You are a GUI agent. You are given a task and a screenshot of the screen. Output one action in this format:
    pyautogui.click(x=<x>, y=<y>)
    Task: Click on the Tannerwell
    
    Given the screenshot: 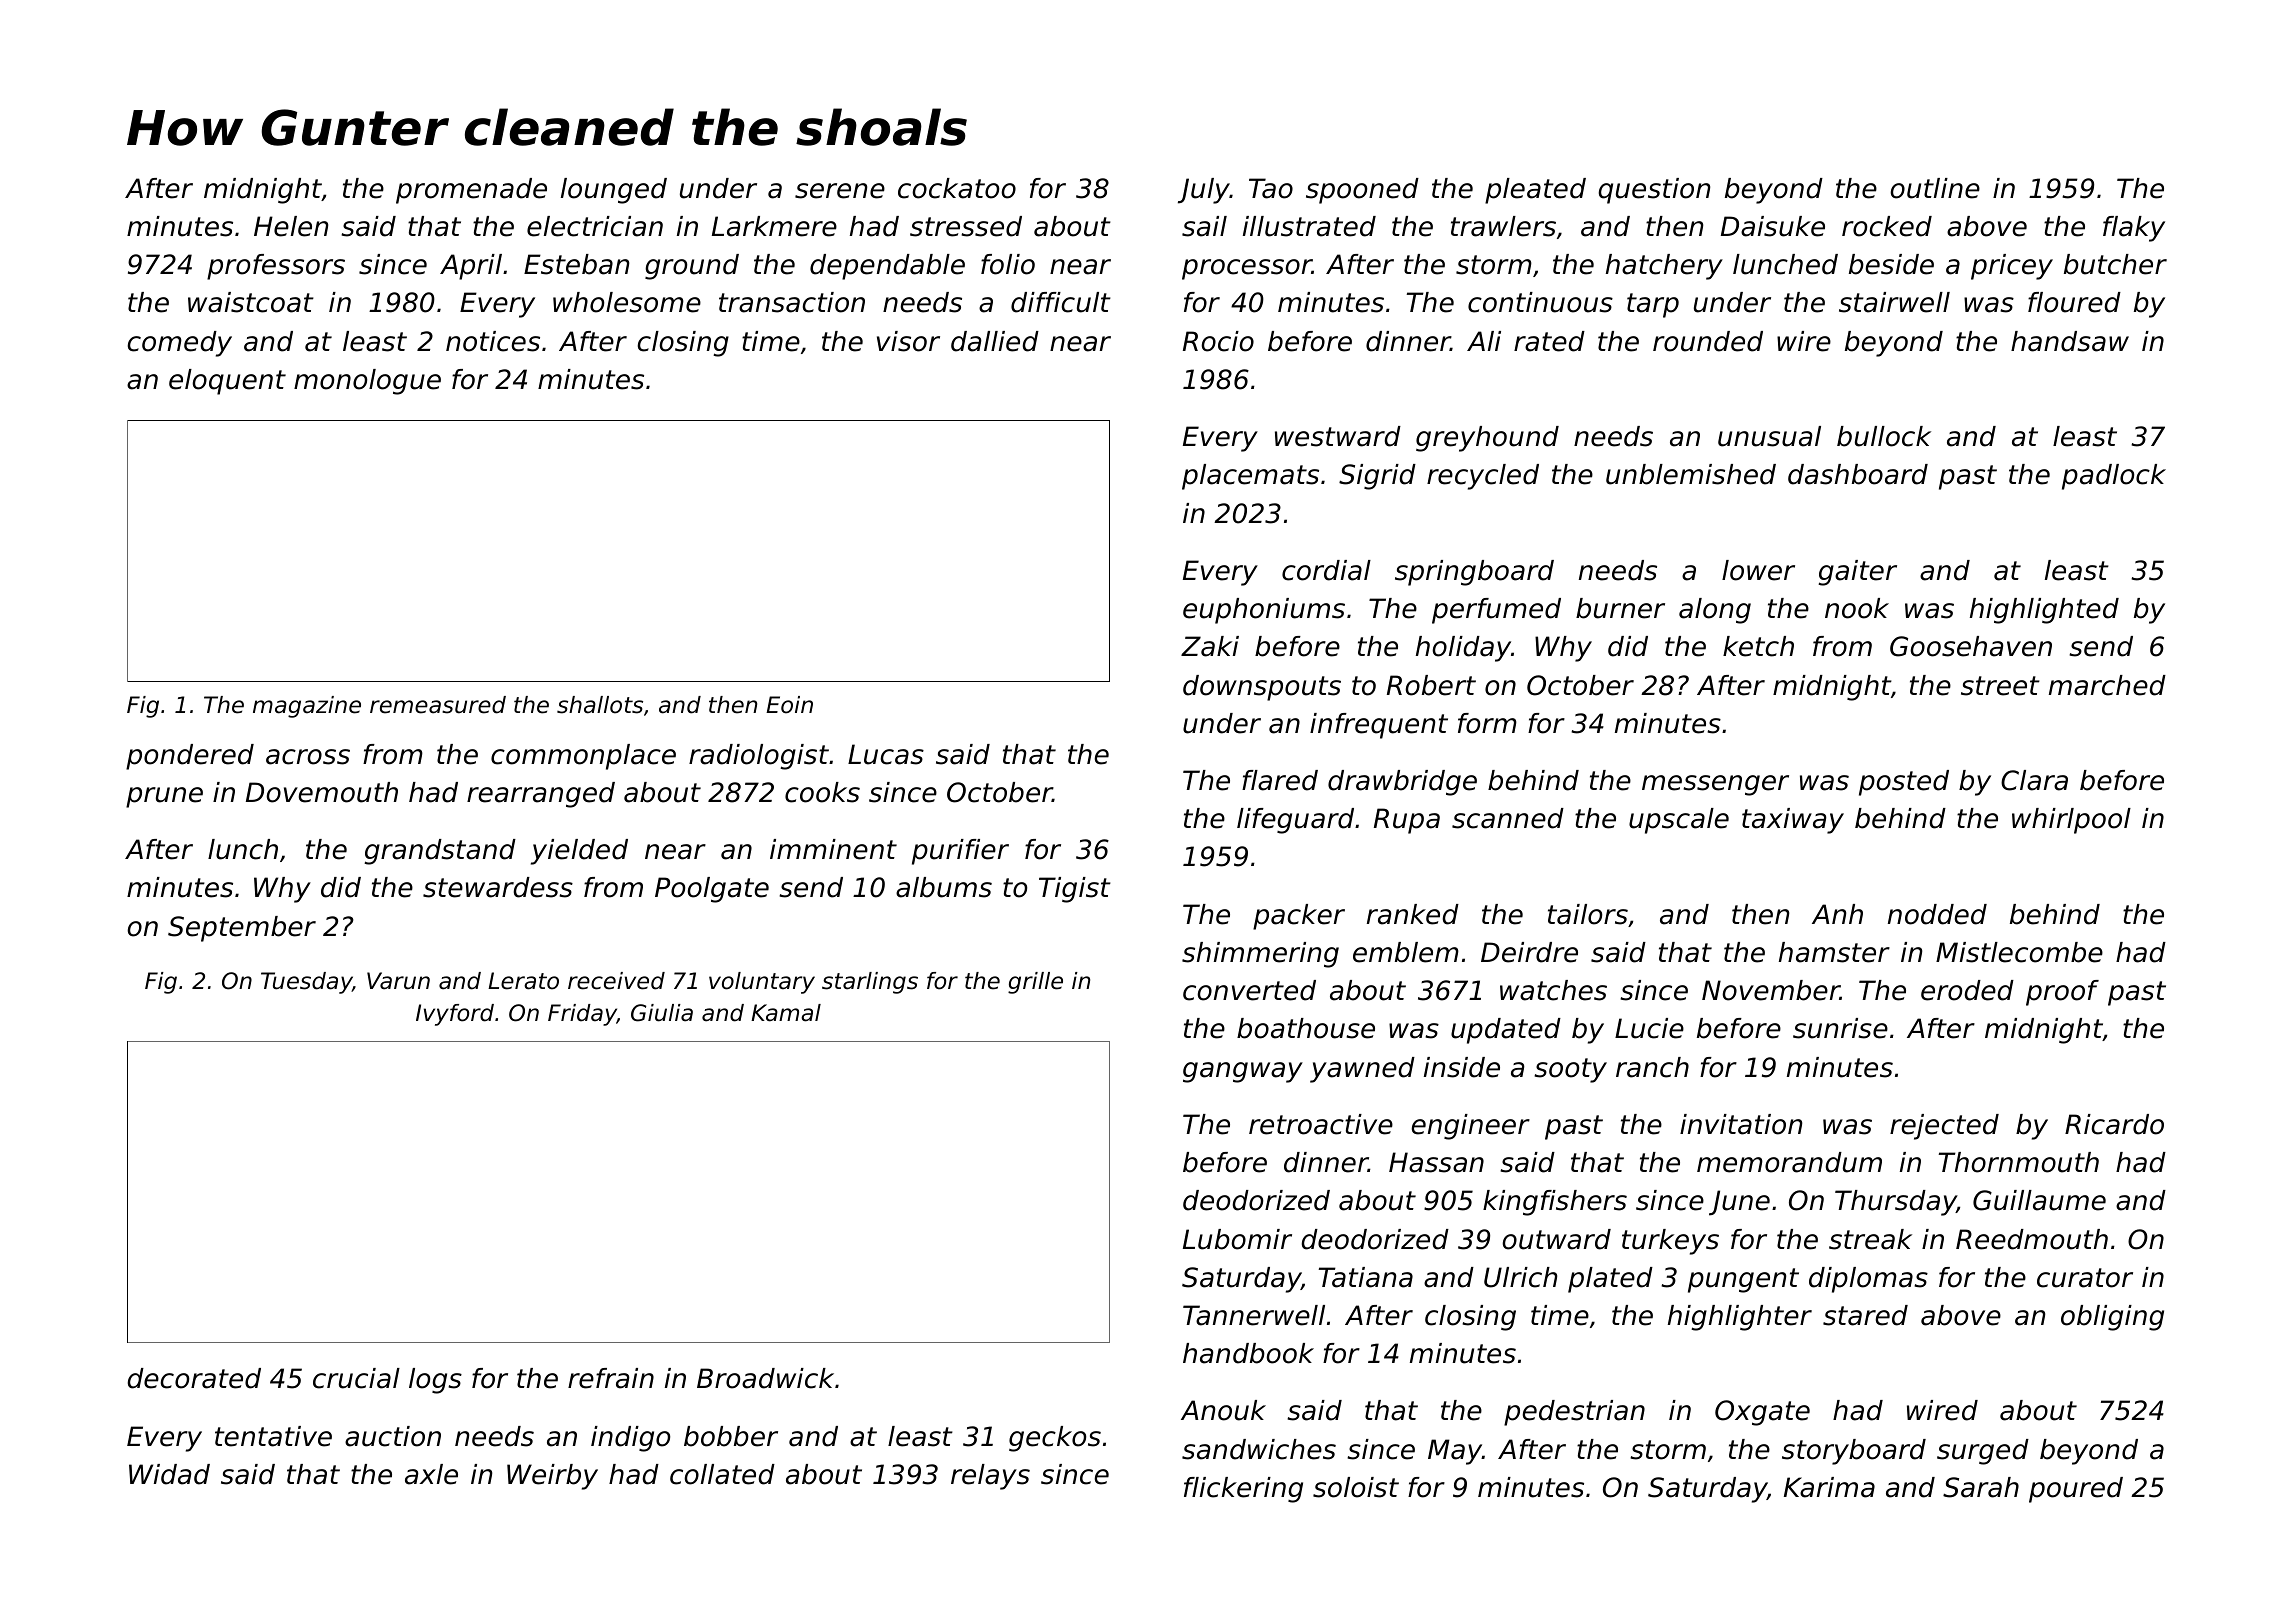 What is the action you would take?
    pyautogui.click(x=1254, y=1315)
